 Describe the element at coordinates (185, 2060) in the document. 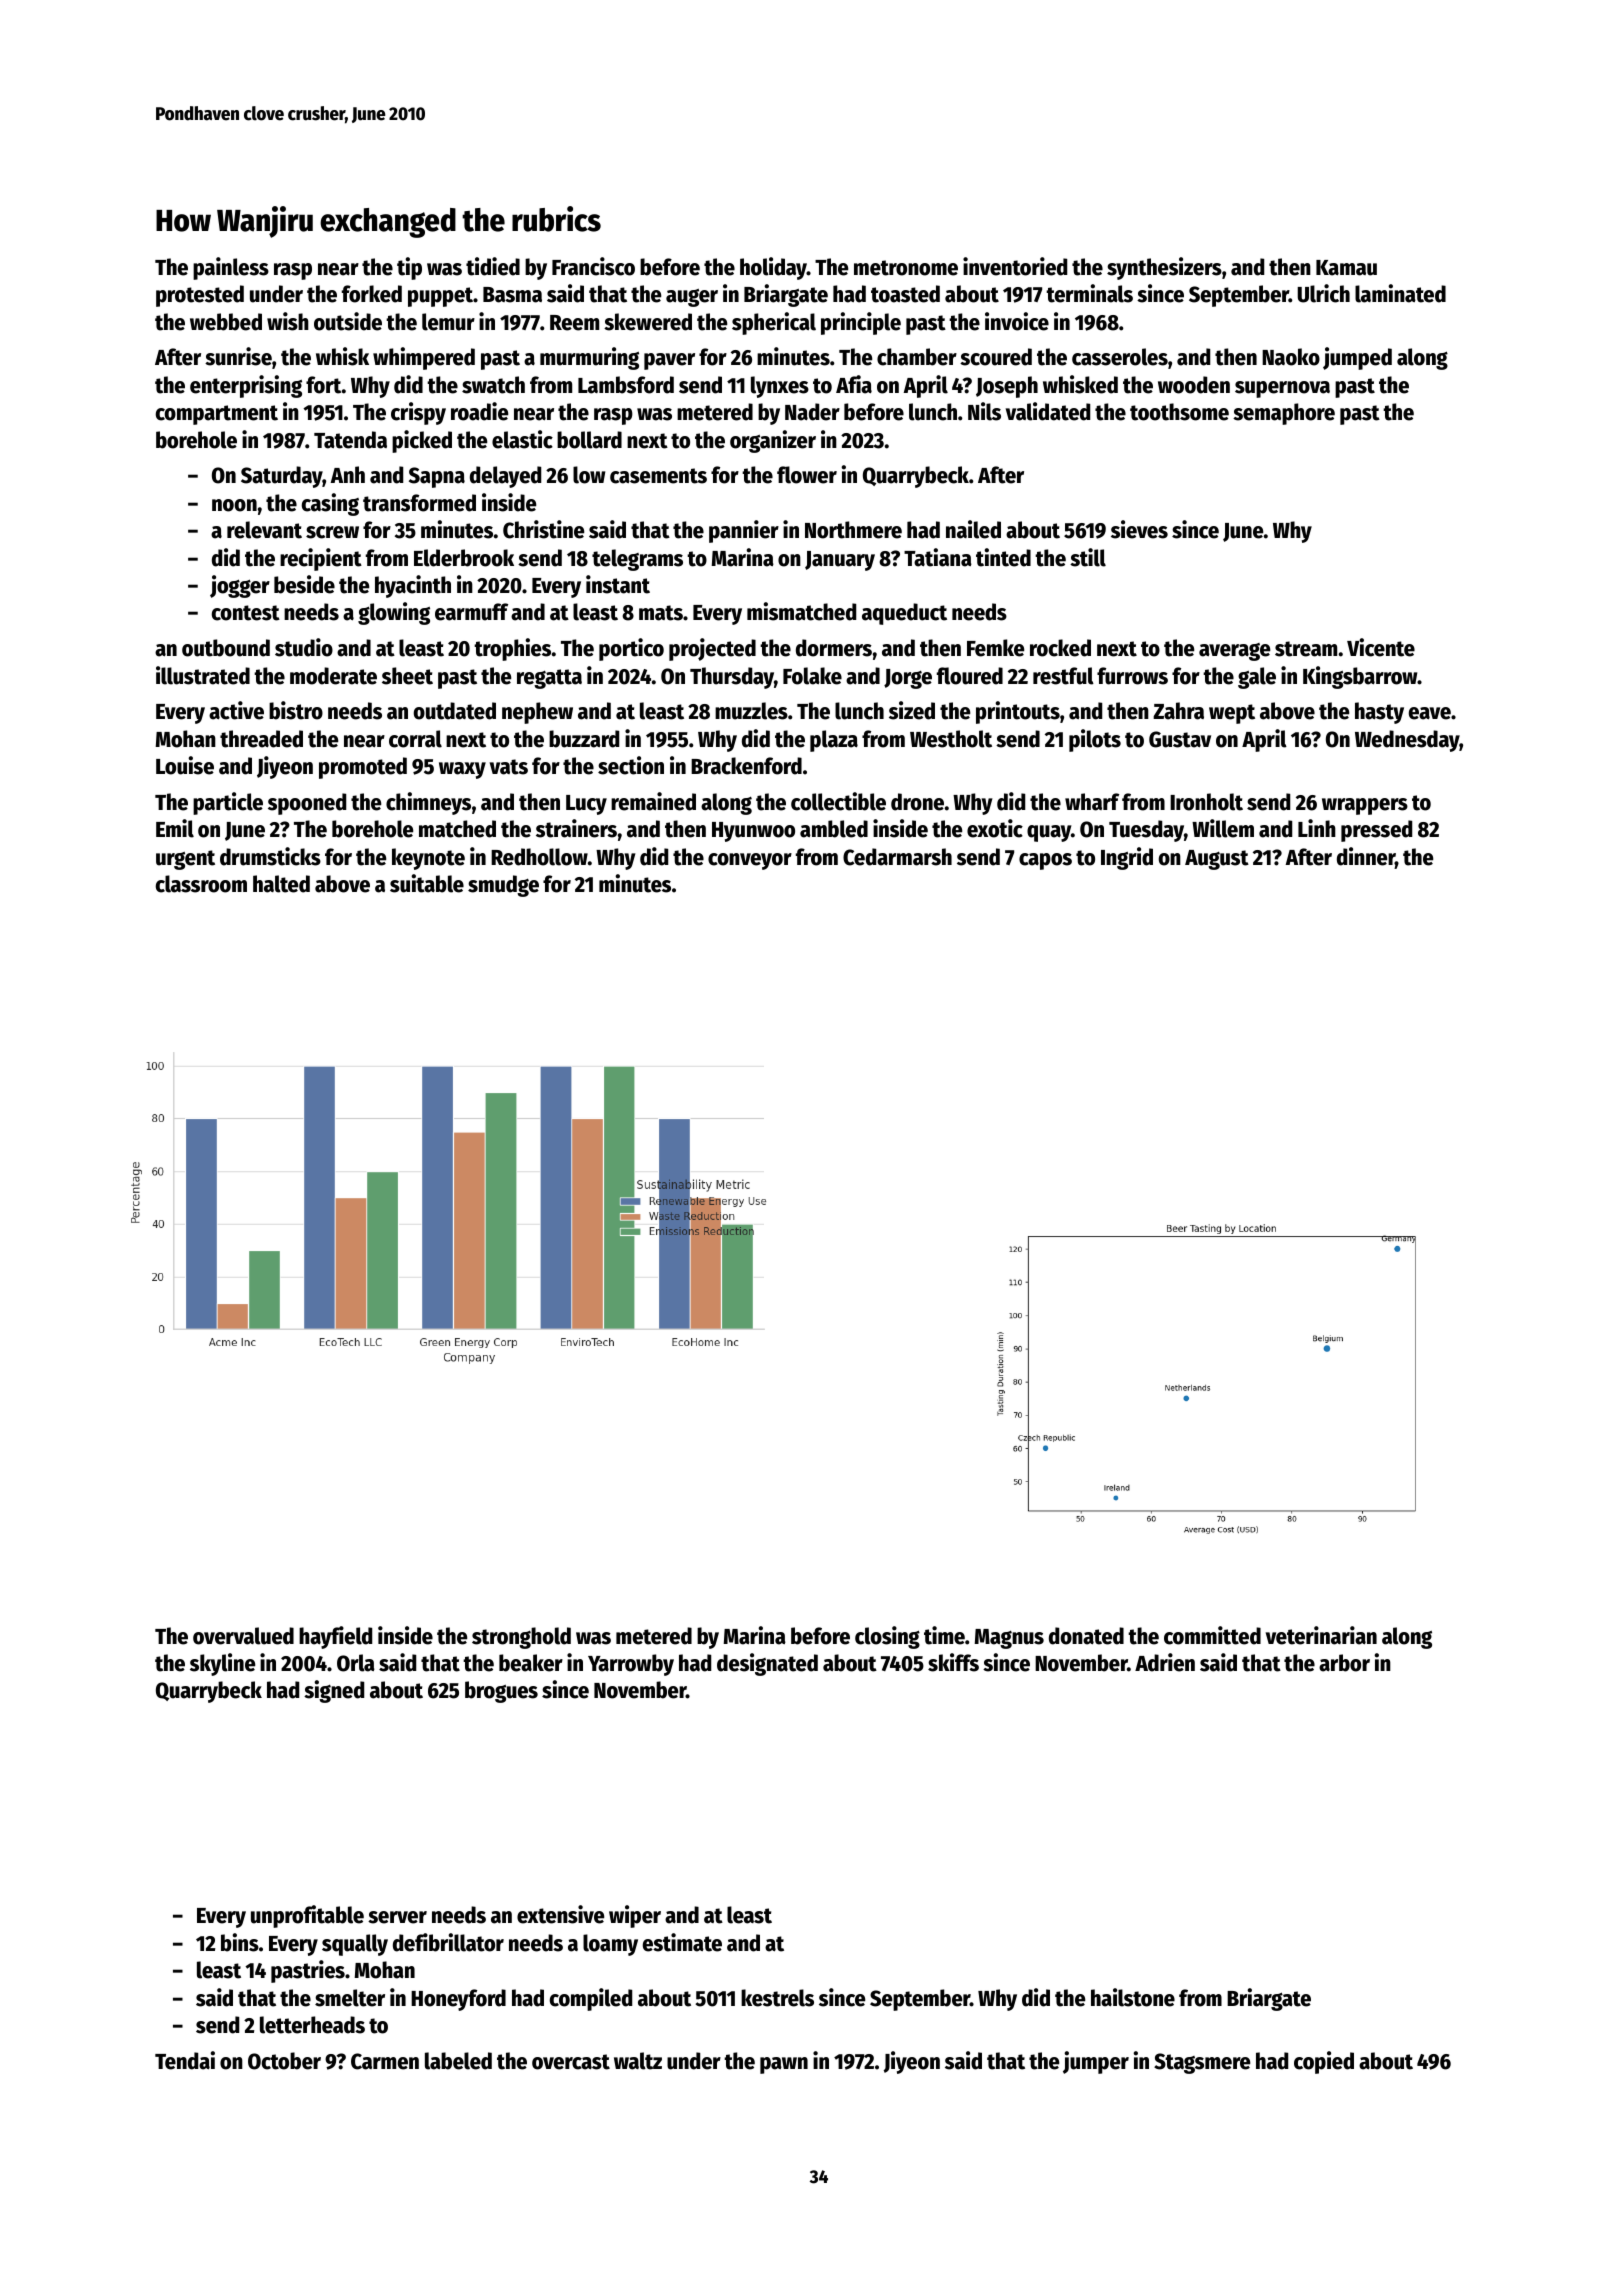

I see `Tendai` at that location.
